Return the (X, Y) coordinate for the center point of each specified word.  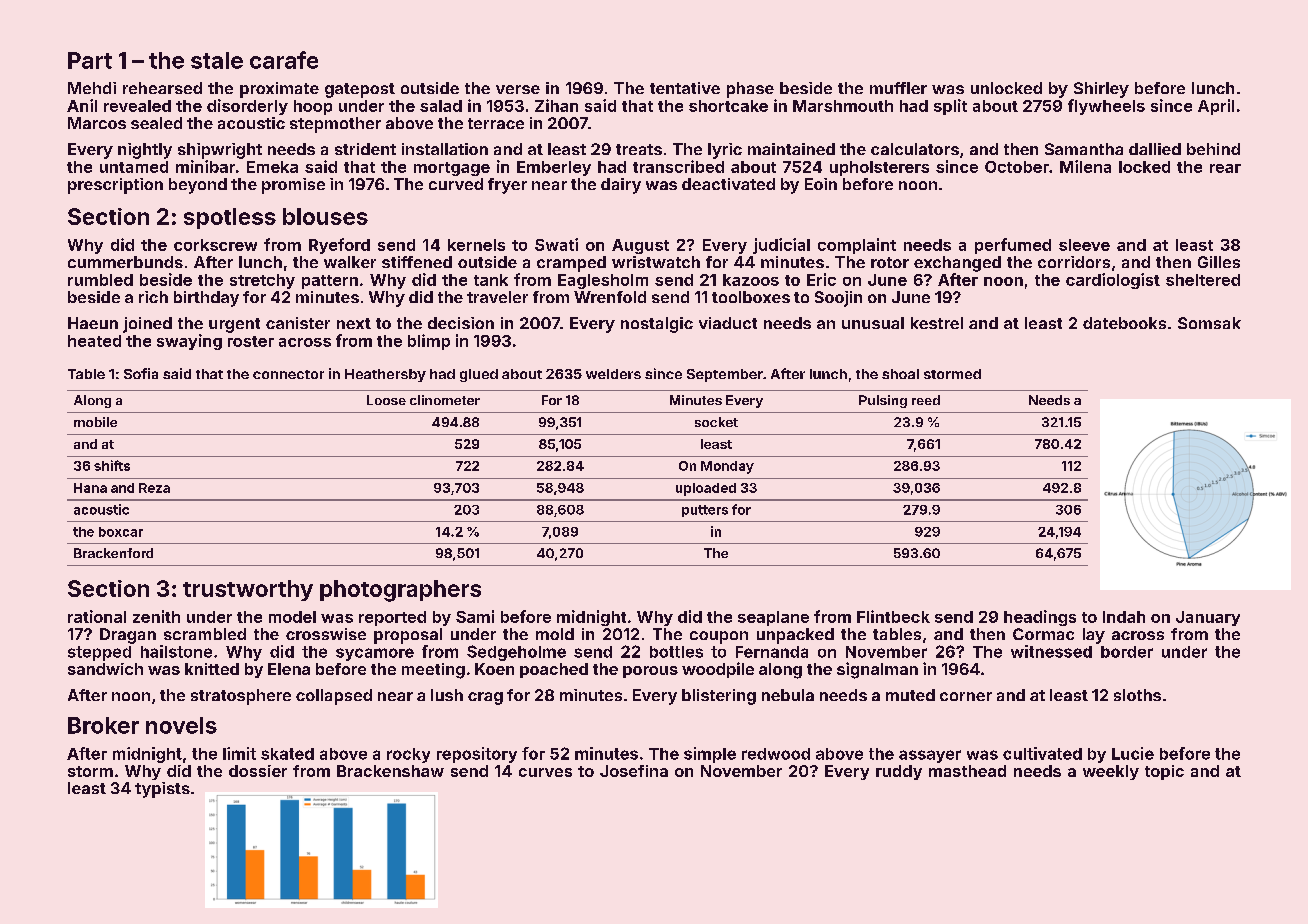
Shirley (1101, 90)
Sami (475, 616)
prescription (115, 186)
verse (518, 89)
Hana (90, 488)
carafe (284, 60)
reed (926, 400)
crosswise (326, 634)
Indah (1124, 617)
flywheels (1106, 107)
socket (716, 422)
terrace (496, 123)
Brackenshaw (390, 771)
